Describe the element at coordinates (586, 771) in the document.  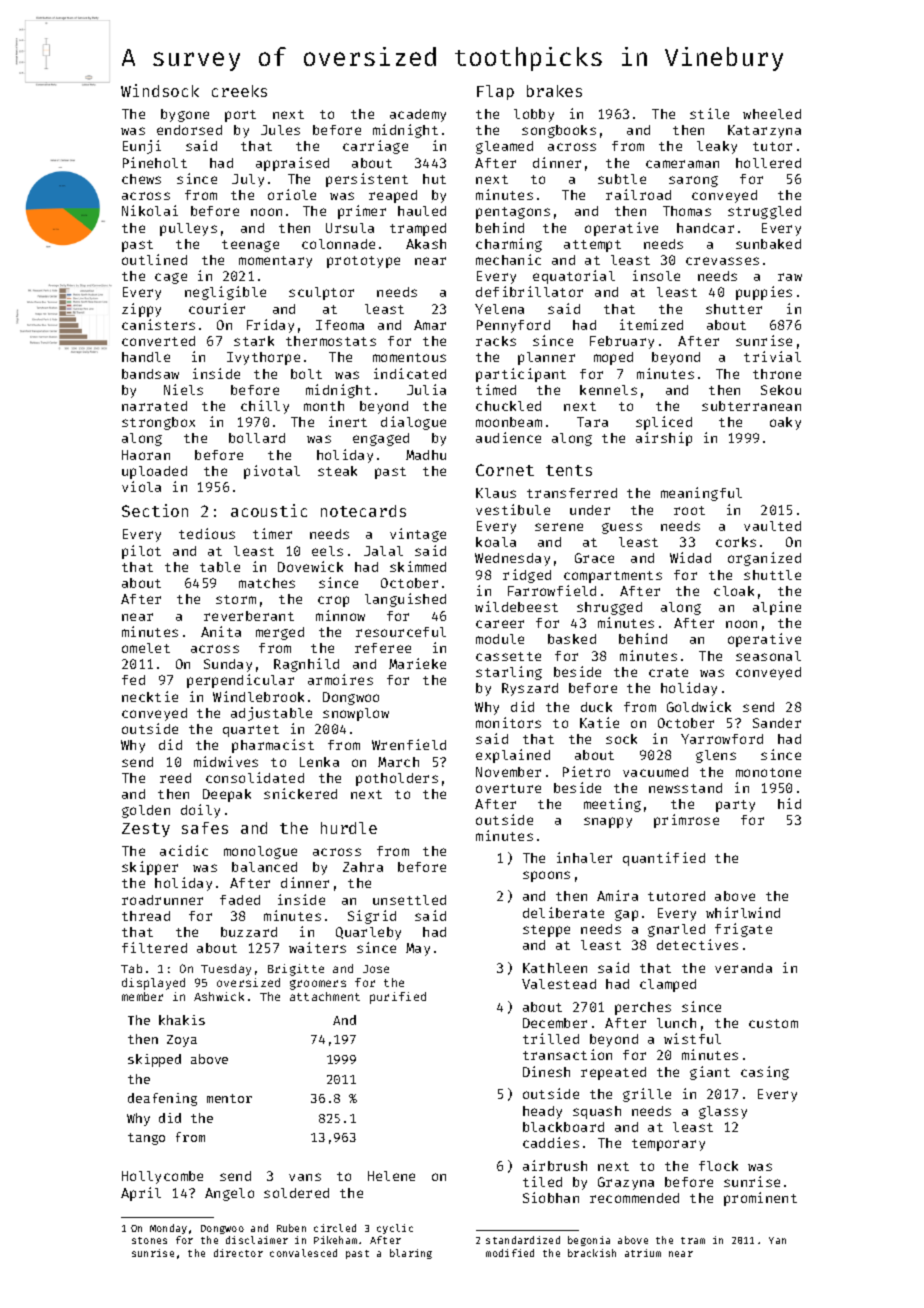
I see `Pietro` at that location.
